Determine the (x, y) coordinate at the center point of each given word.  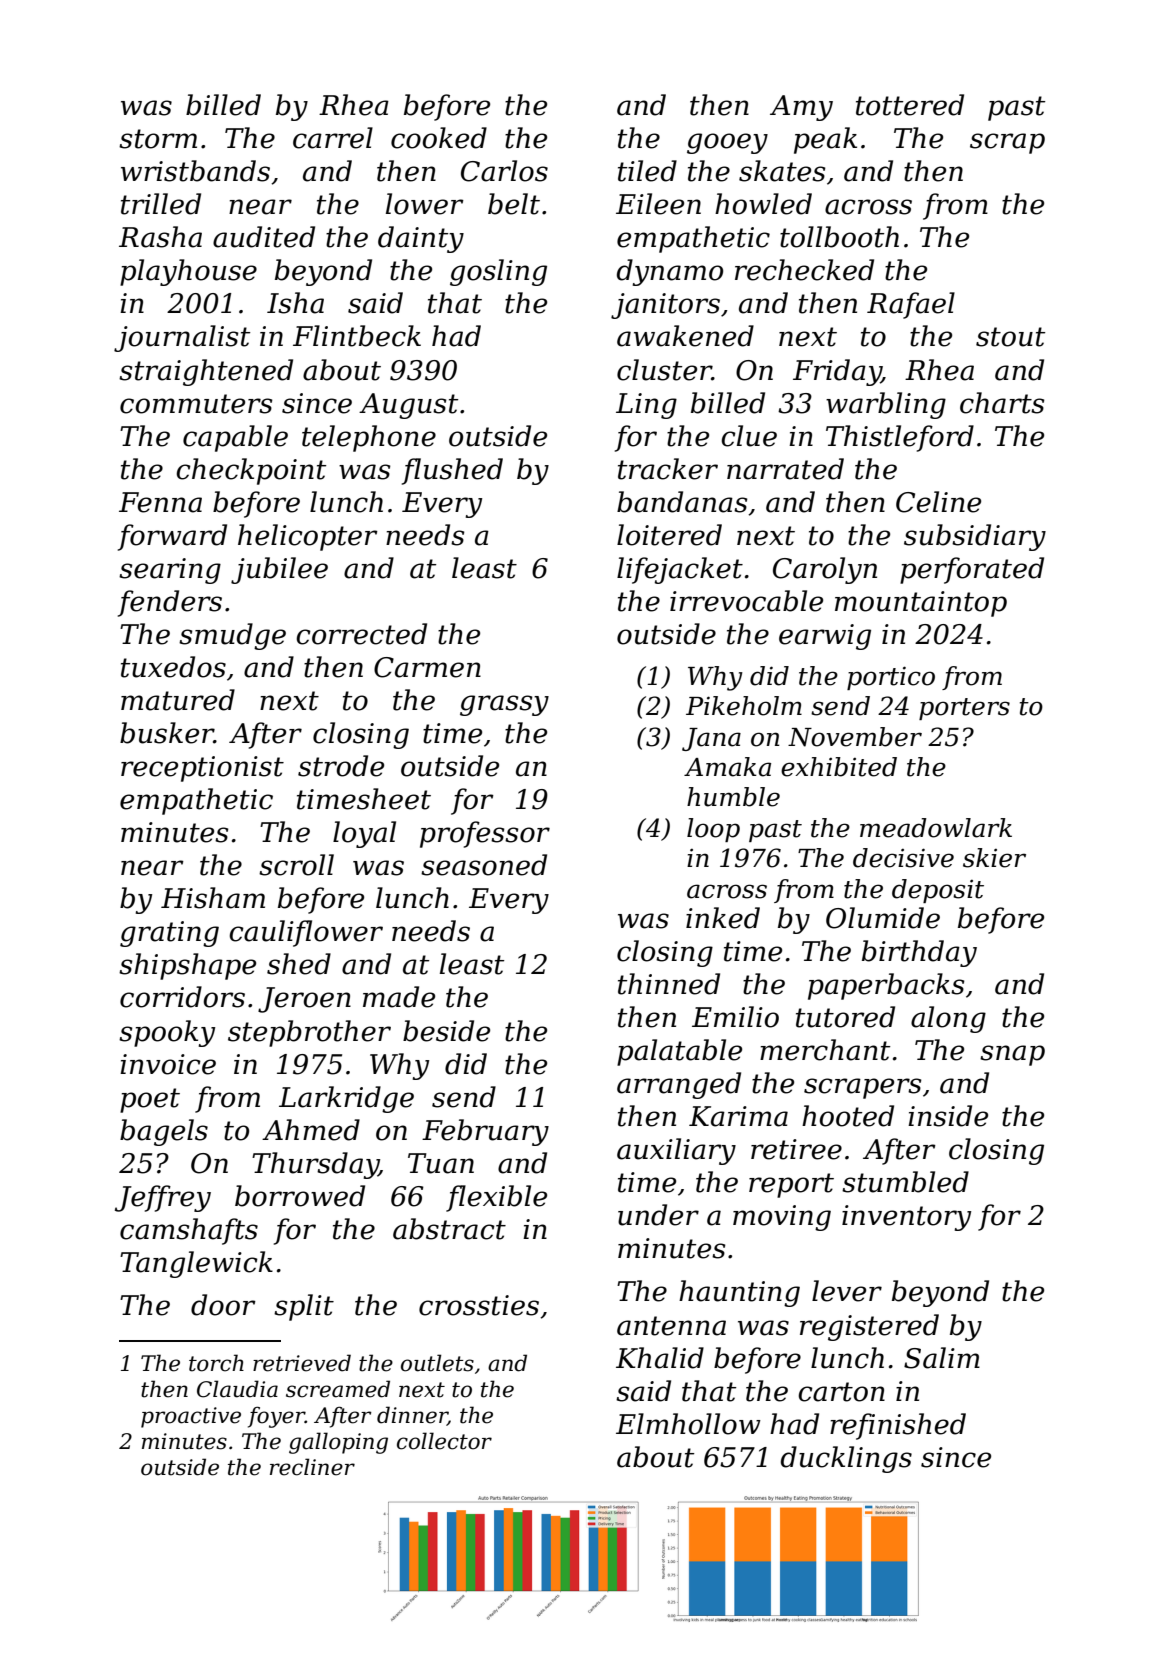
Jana (711, 739)
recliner (312, 1467)
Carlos (504, 171)
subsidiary (975, 537)
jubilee (279, 570)
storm (158, 139)
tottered (910, 105)
